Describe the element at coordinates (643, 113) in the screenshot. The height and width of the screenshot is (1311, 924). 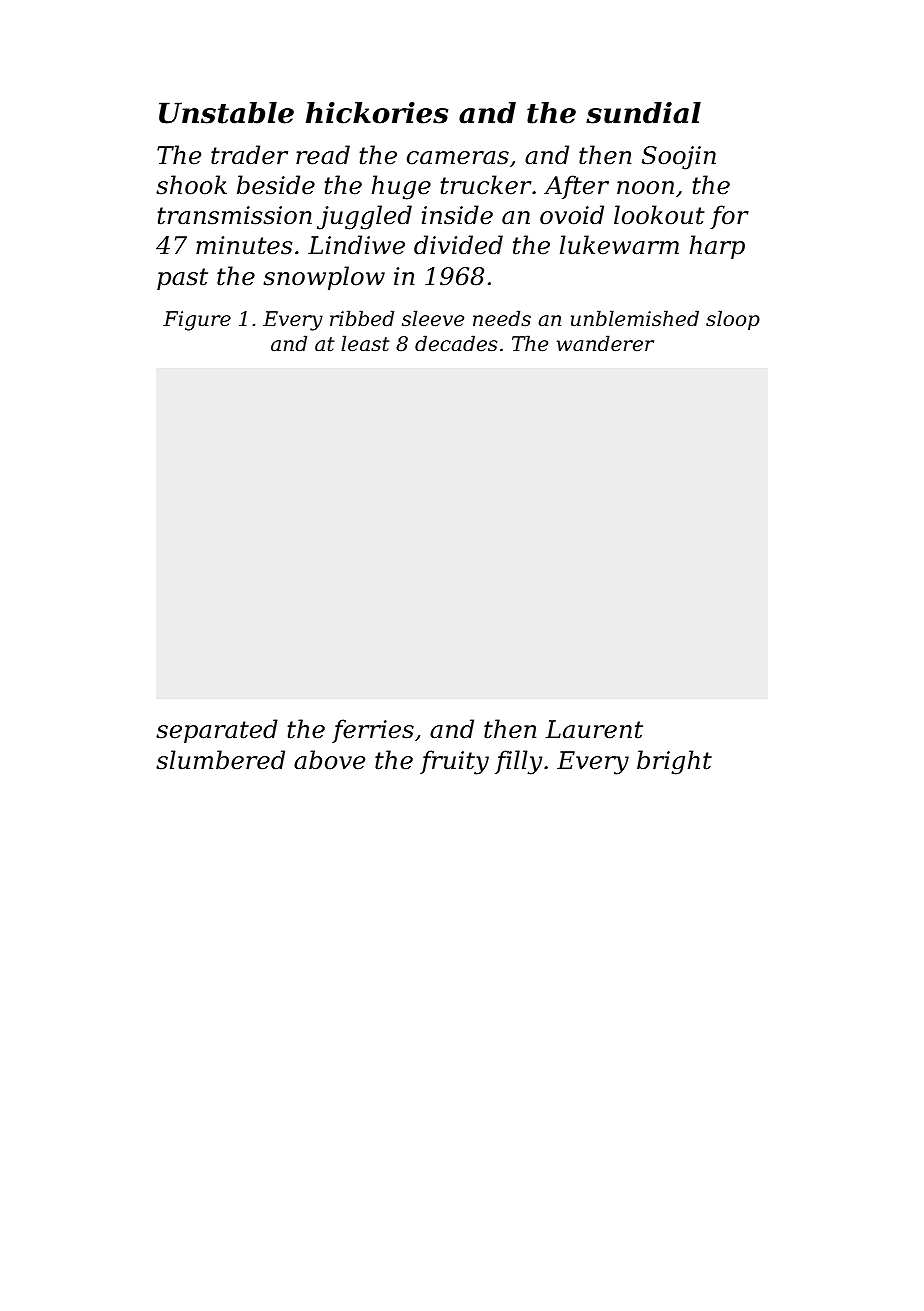
I see `sundial` at that location.
